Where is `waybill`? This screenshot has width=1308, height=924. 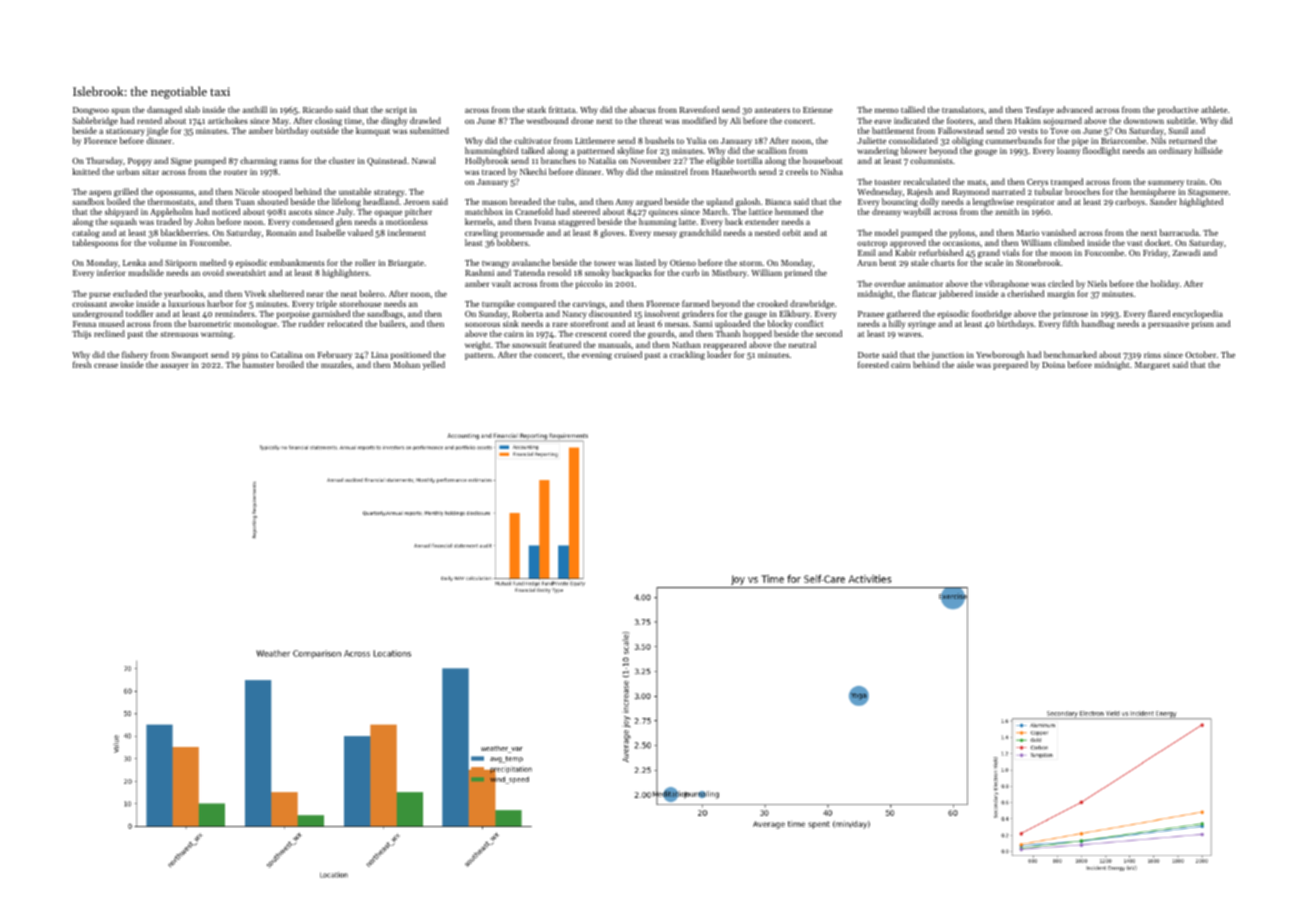
waybill is located at coordinates (917, 212).
